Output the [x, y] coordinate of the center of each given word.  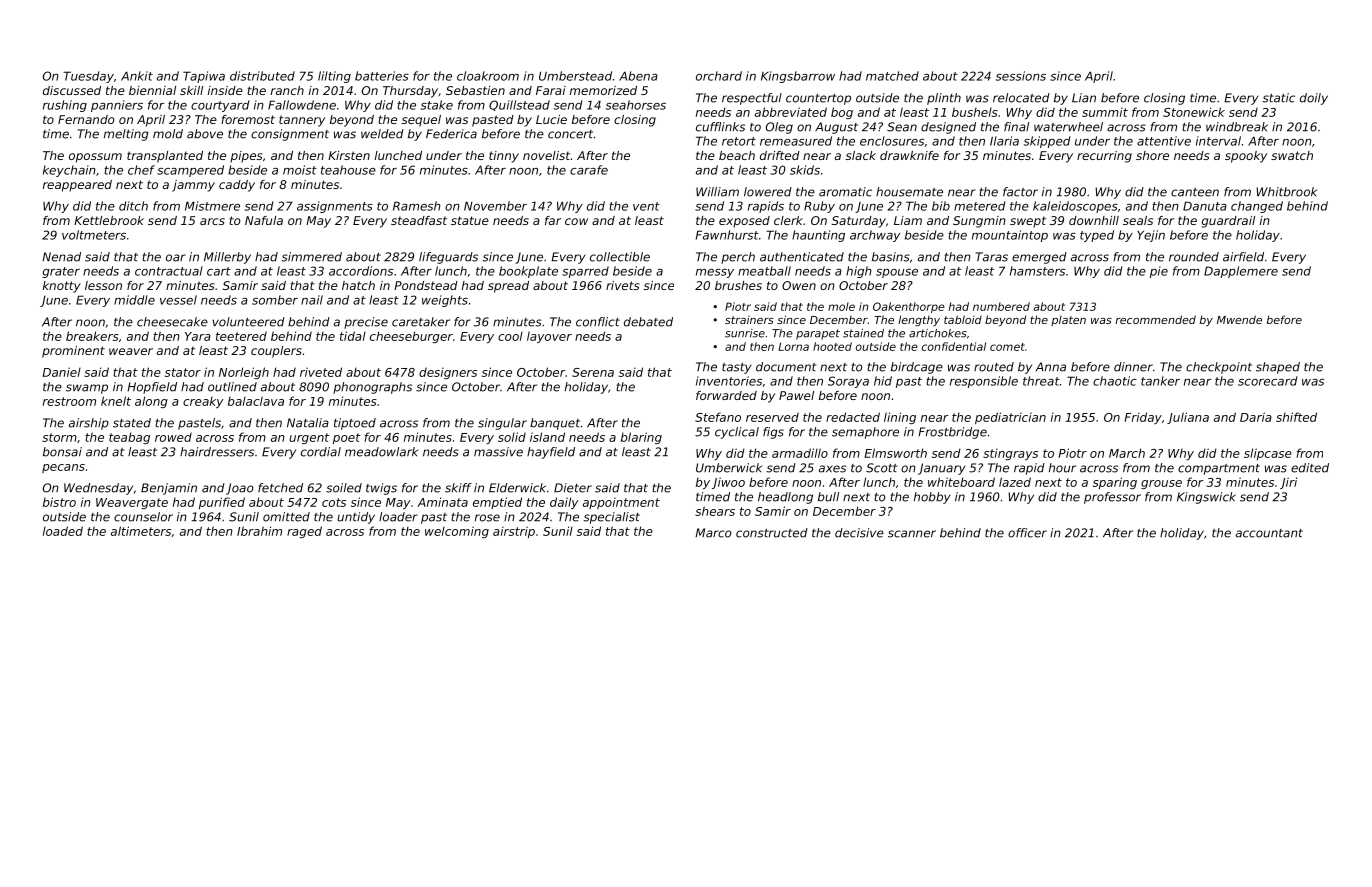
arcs [212, 221]
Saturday [859, 222]
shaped [1278, 368]
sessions [1021, 76]
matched [892, 76]
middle [134, 300]
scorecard [1268, 381]
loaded [63, 531]
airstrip [514, 532]
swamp [87, 389]
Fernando [86, 119]
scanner [912, 534]
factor [1020, 192]
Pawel [796, 395]
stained [863, 333]
